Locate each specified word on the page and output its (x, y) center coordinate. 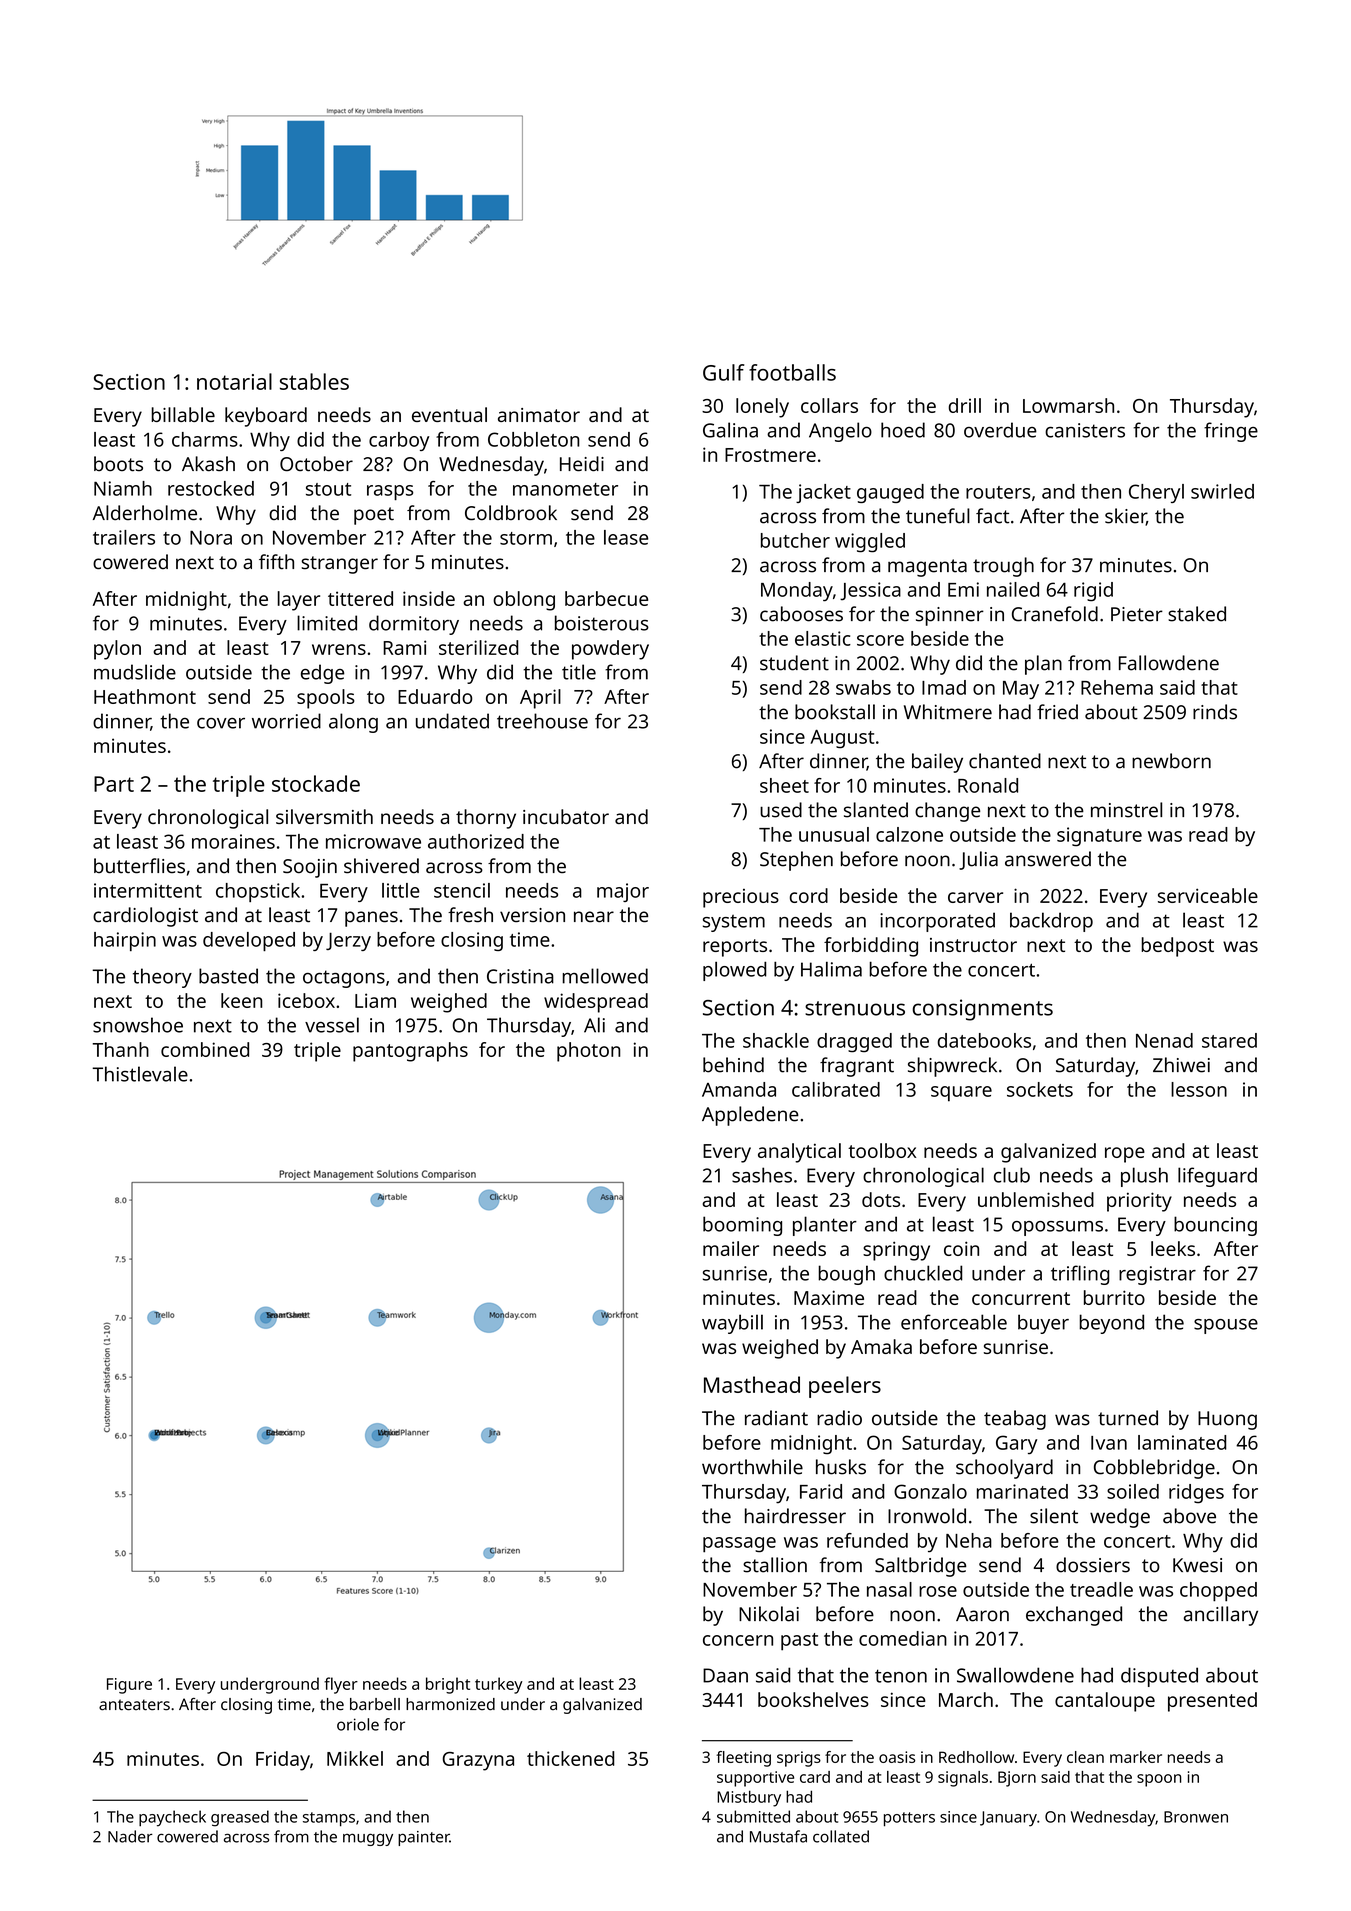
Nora (211, 538)
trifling (1080, 1275)
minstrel (1126, 810)
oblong (524, 601)
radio (839, 1418)
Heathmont (145, 696)
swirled (1222, 491)
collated (841, 1836)
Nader (130, 1836)
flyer (341, 1685)
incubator (566, 816)
